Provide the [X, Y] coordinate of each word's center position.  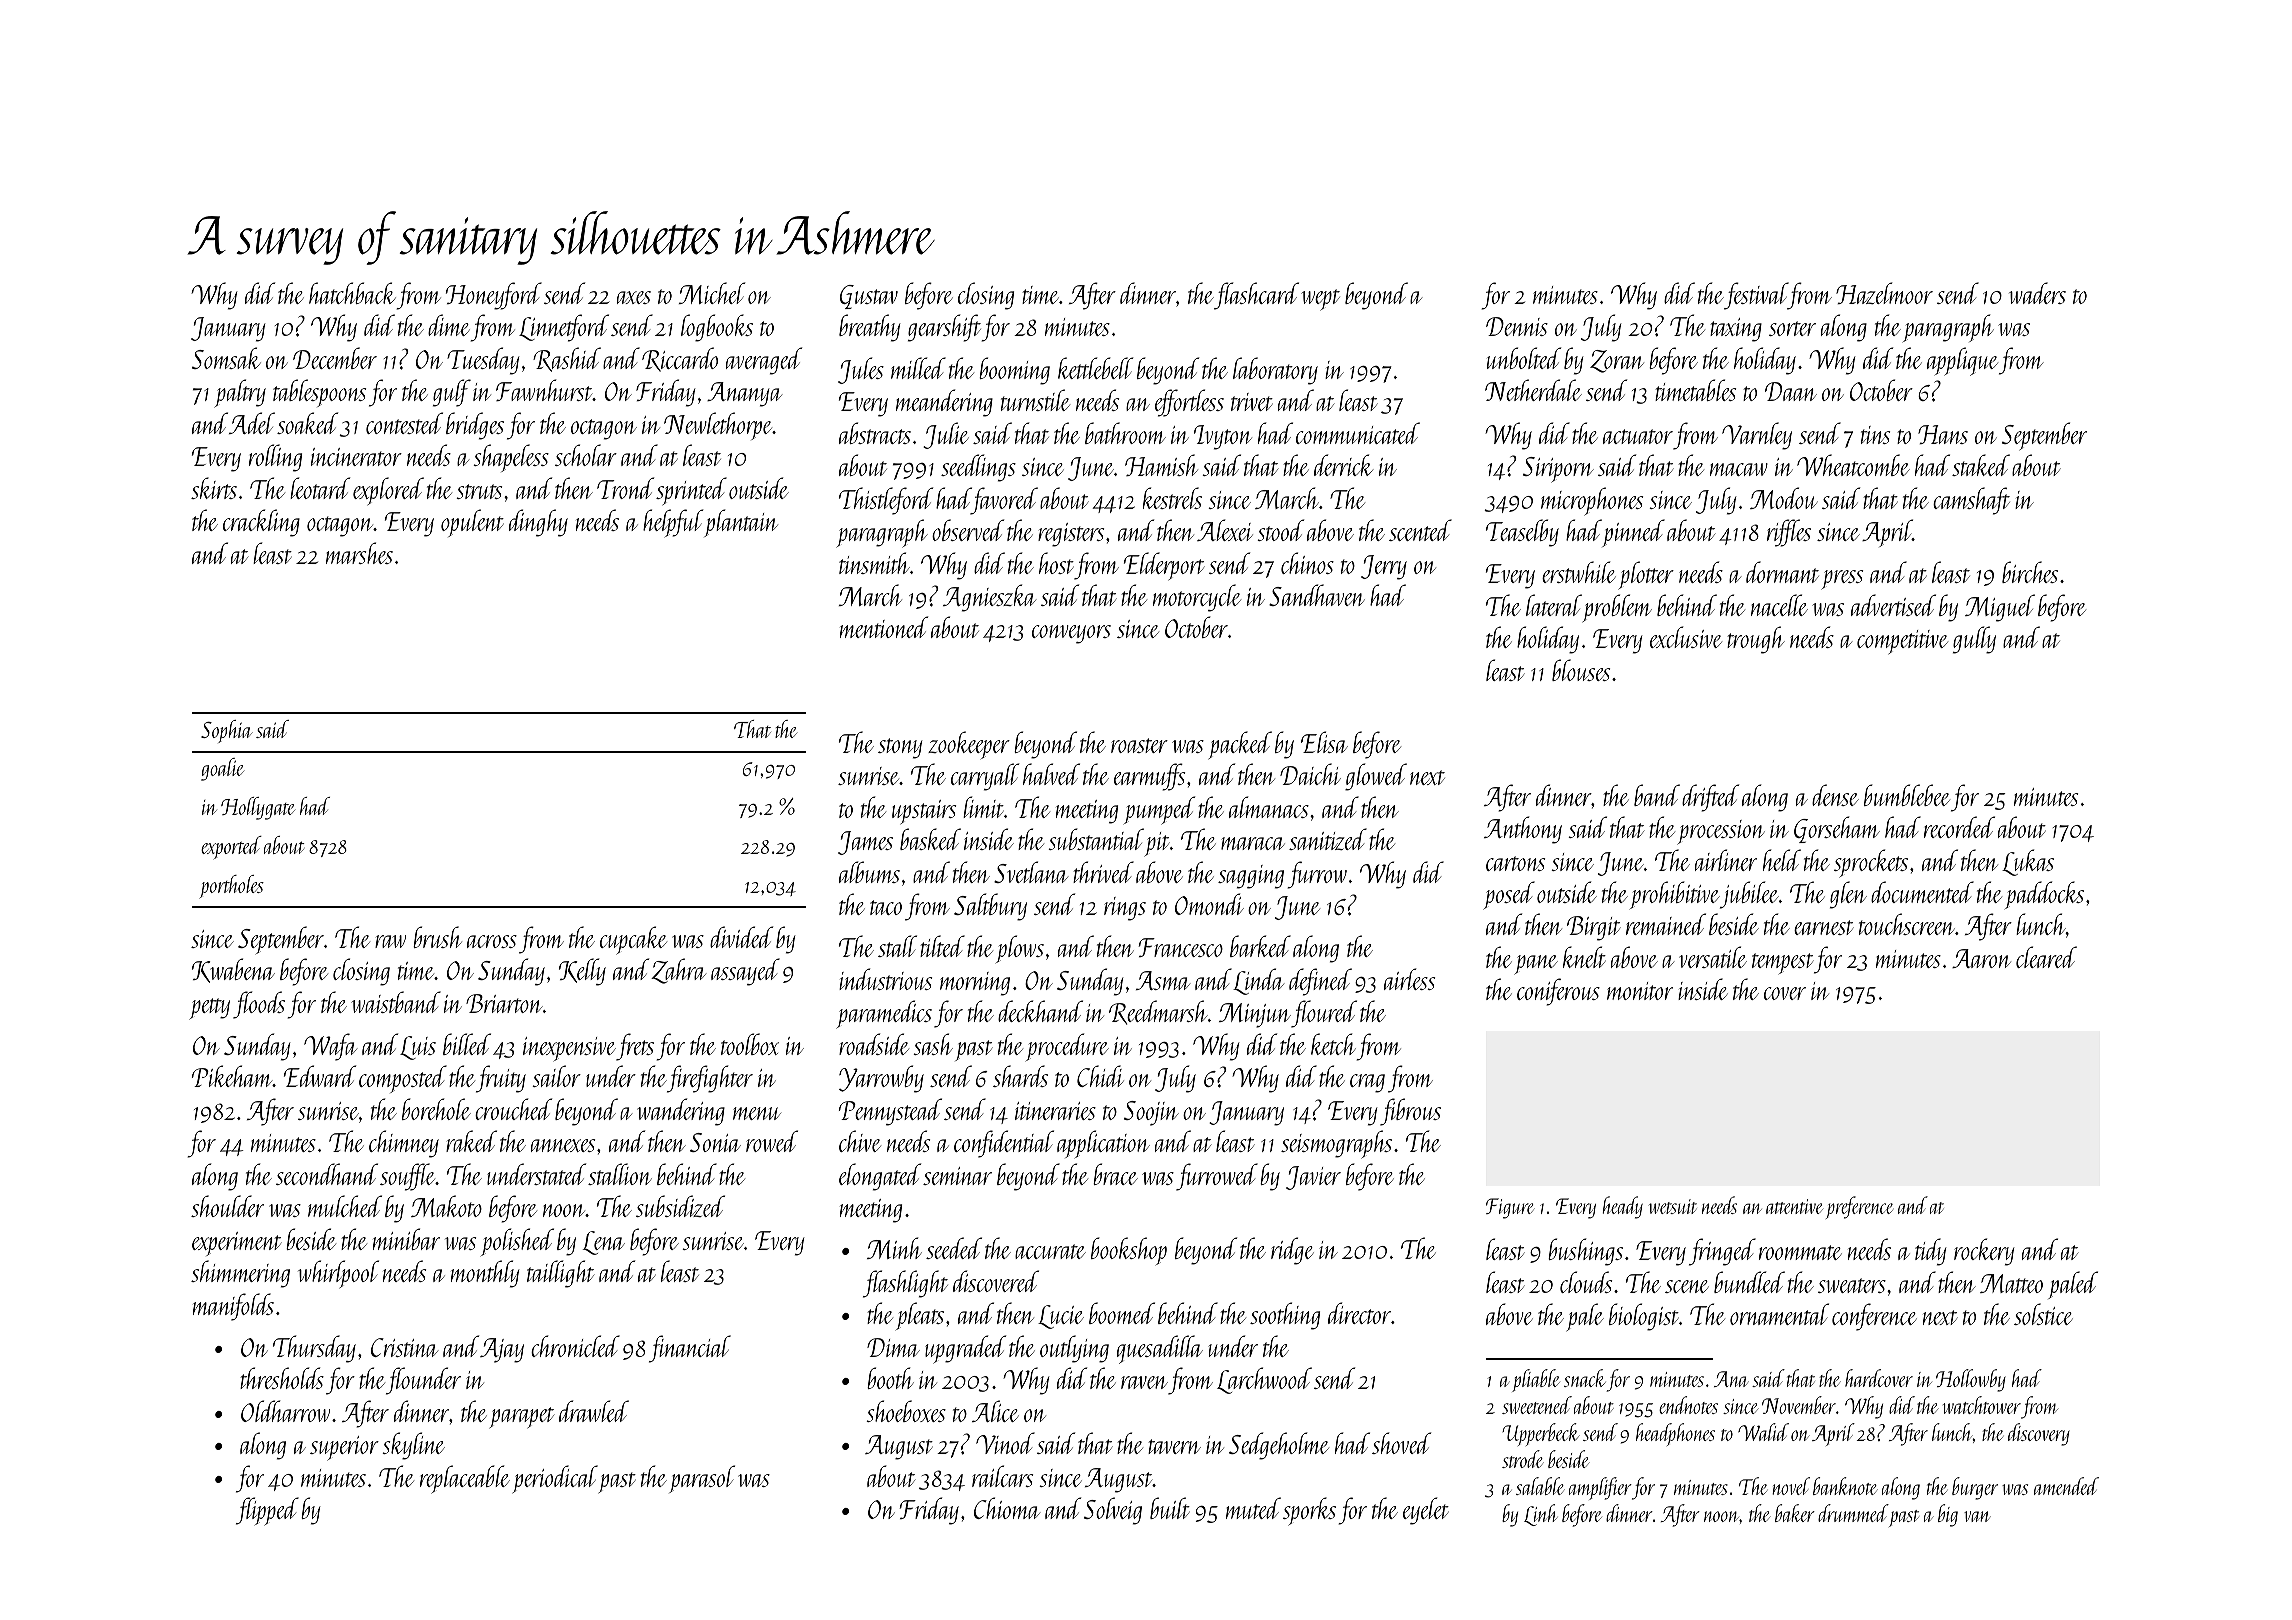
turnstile [1035, 400]
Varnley [1757, 436]
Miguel [2000, 608]
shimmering [240, 1274]
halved [1051, 774]
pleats [920, 1316]
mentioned [884, 627]
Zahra [679, 971]
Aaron [1981, 958]
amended [2066, 1486]
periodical [555, 1479]
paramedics [884, 1014]
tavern [1174, 1446]
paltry [240, 393]
